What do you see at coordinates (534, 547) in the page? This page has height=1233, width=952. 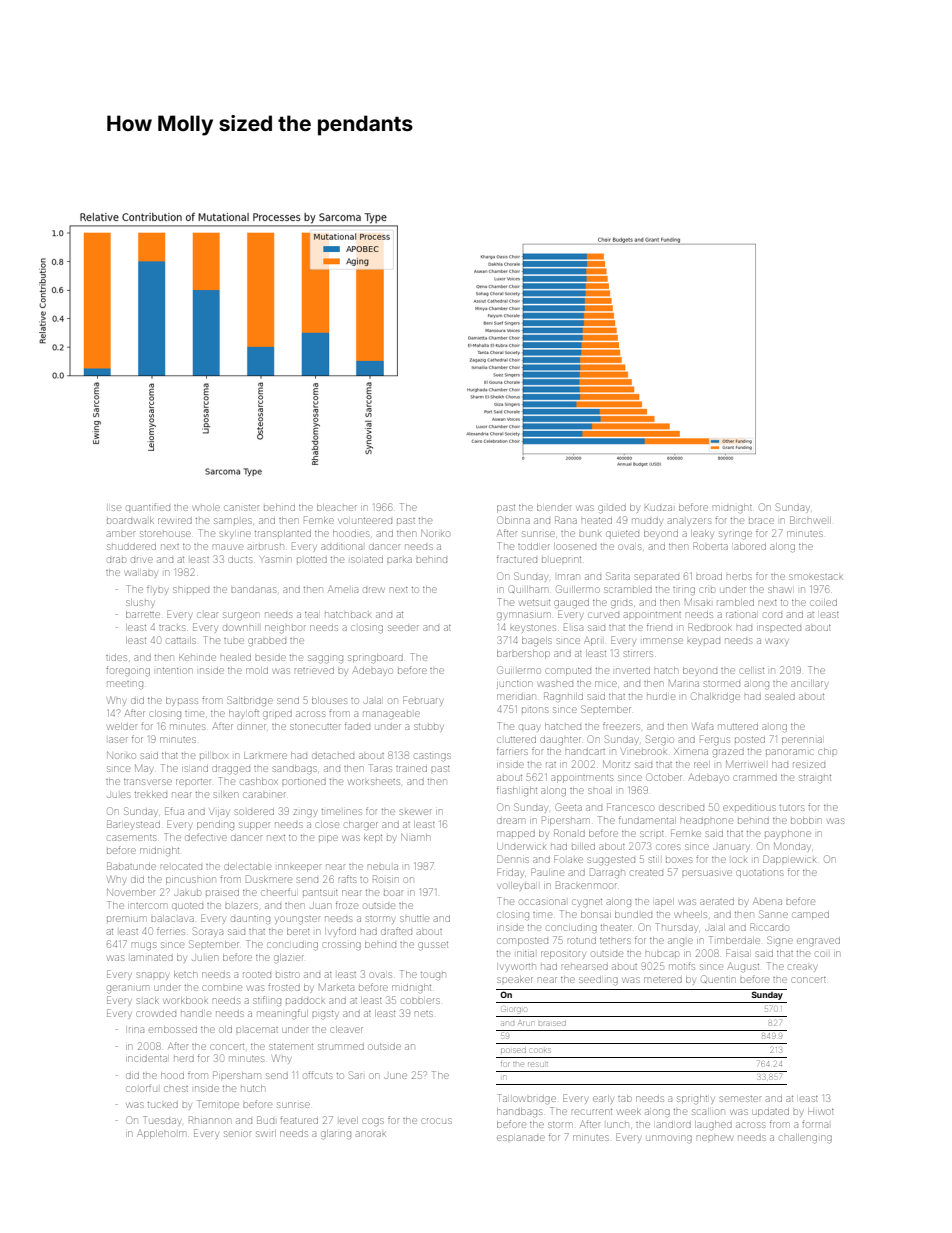 I see `toddler` at bounding box center [534, 547].
